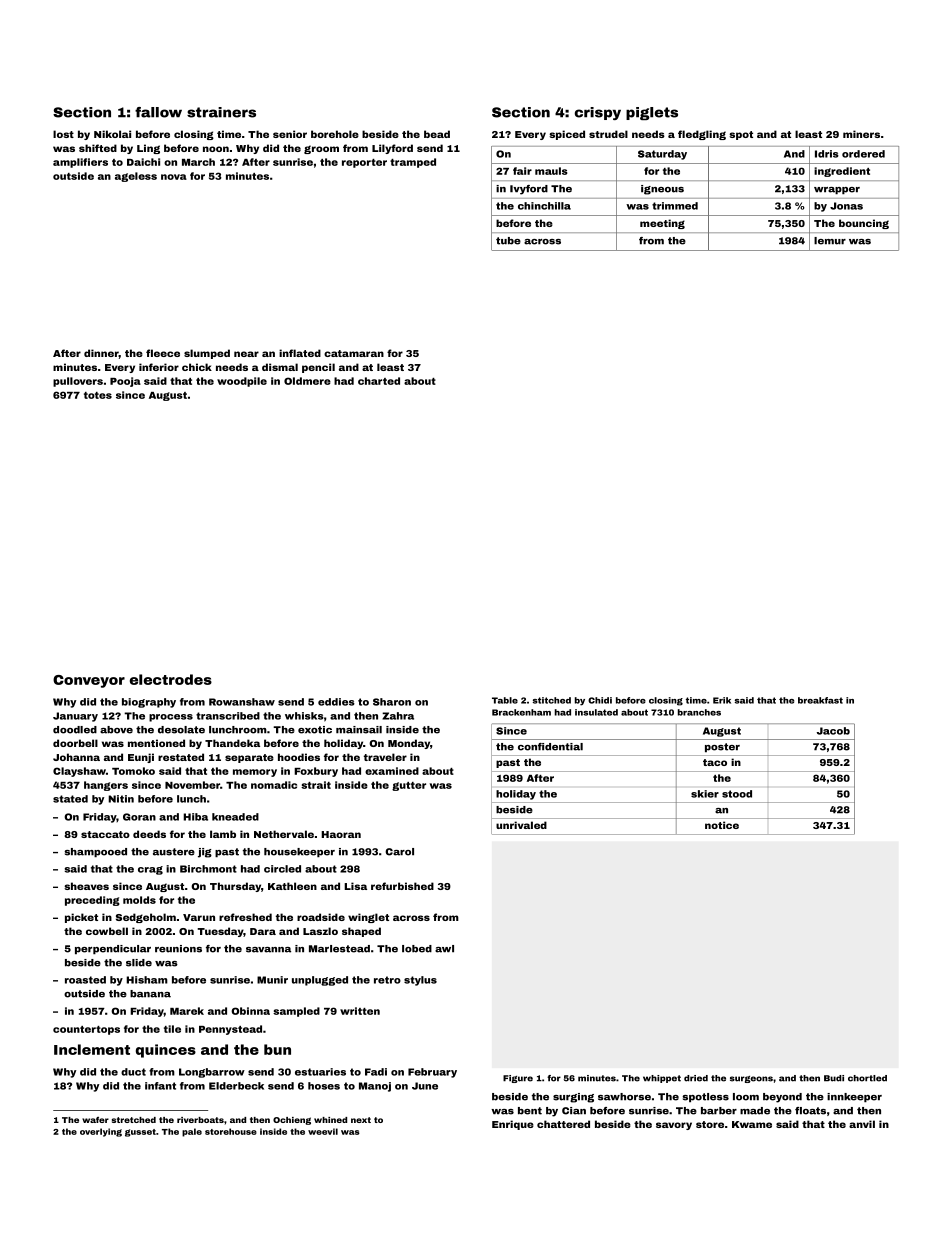  I want to click on nova, so click(174, 177).
